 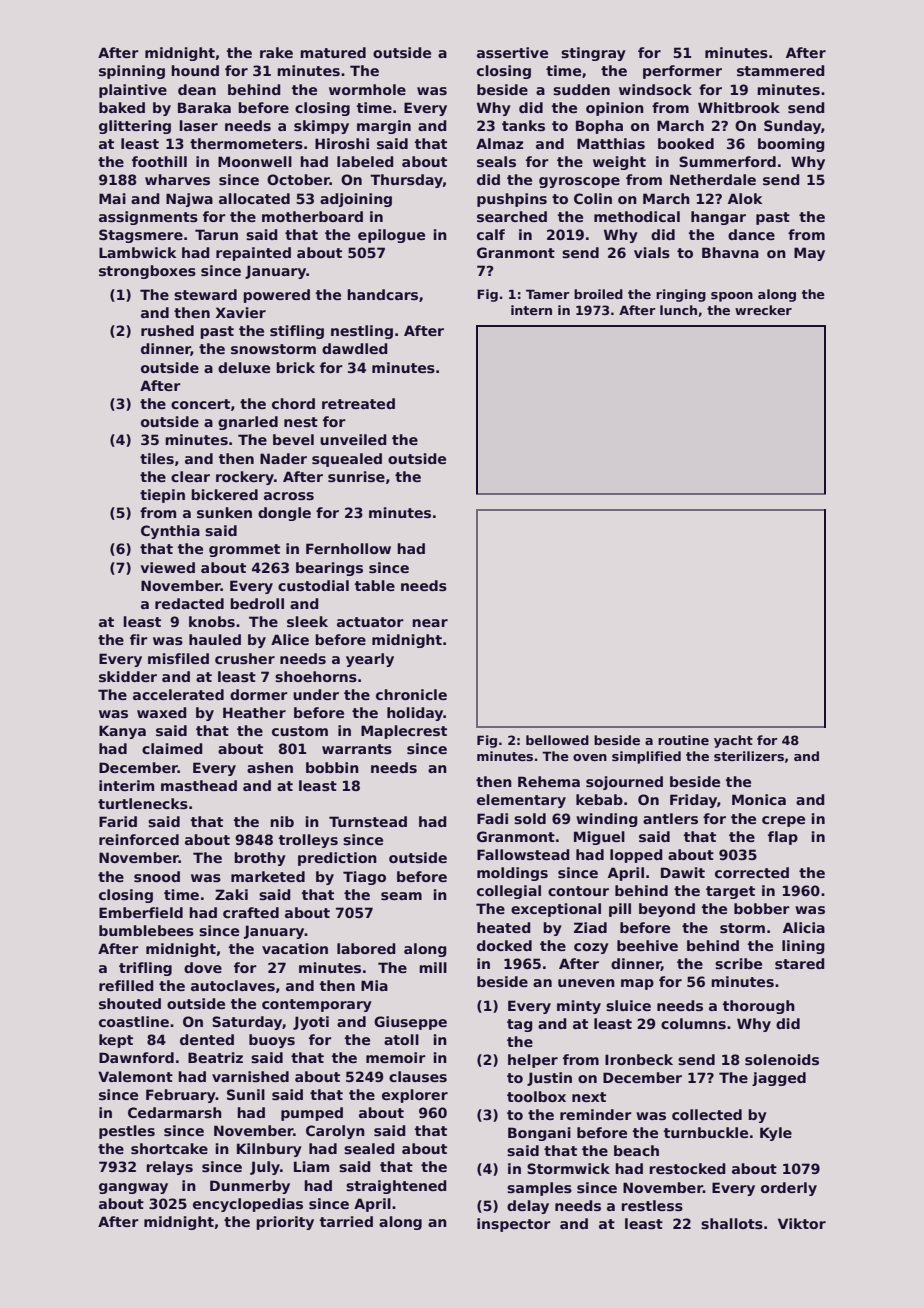 What do you see at coordinates (355, 348) in the screenshot?
I see `dawdled` at bounding box center [355, 348].
